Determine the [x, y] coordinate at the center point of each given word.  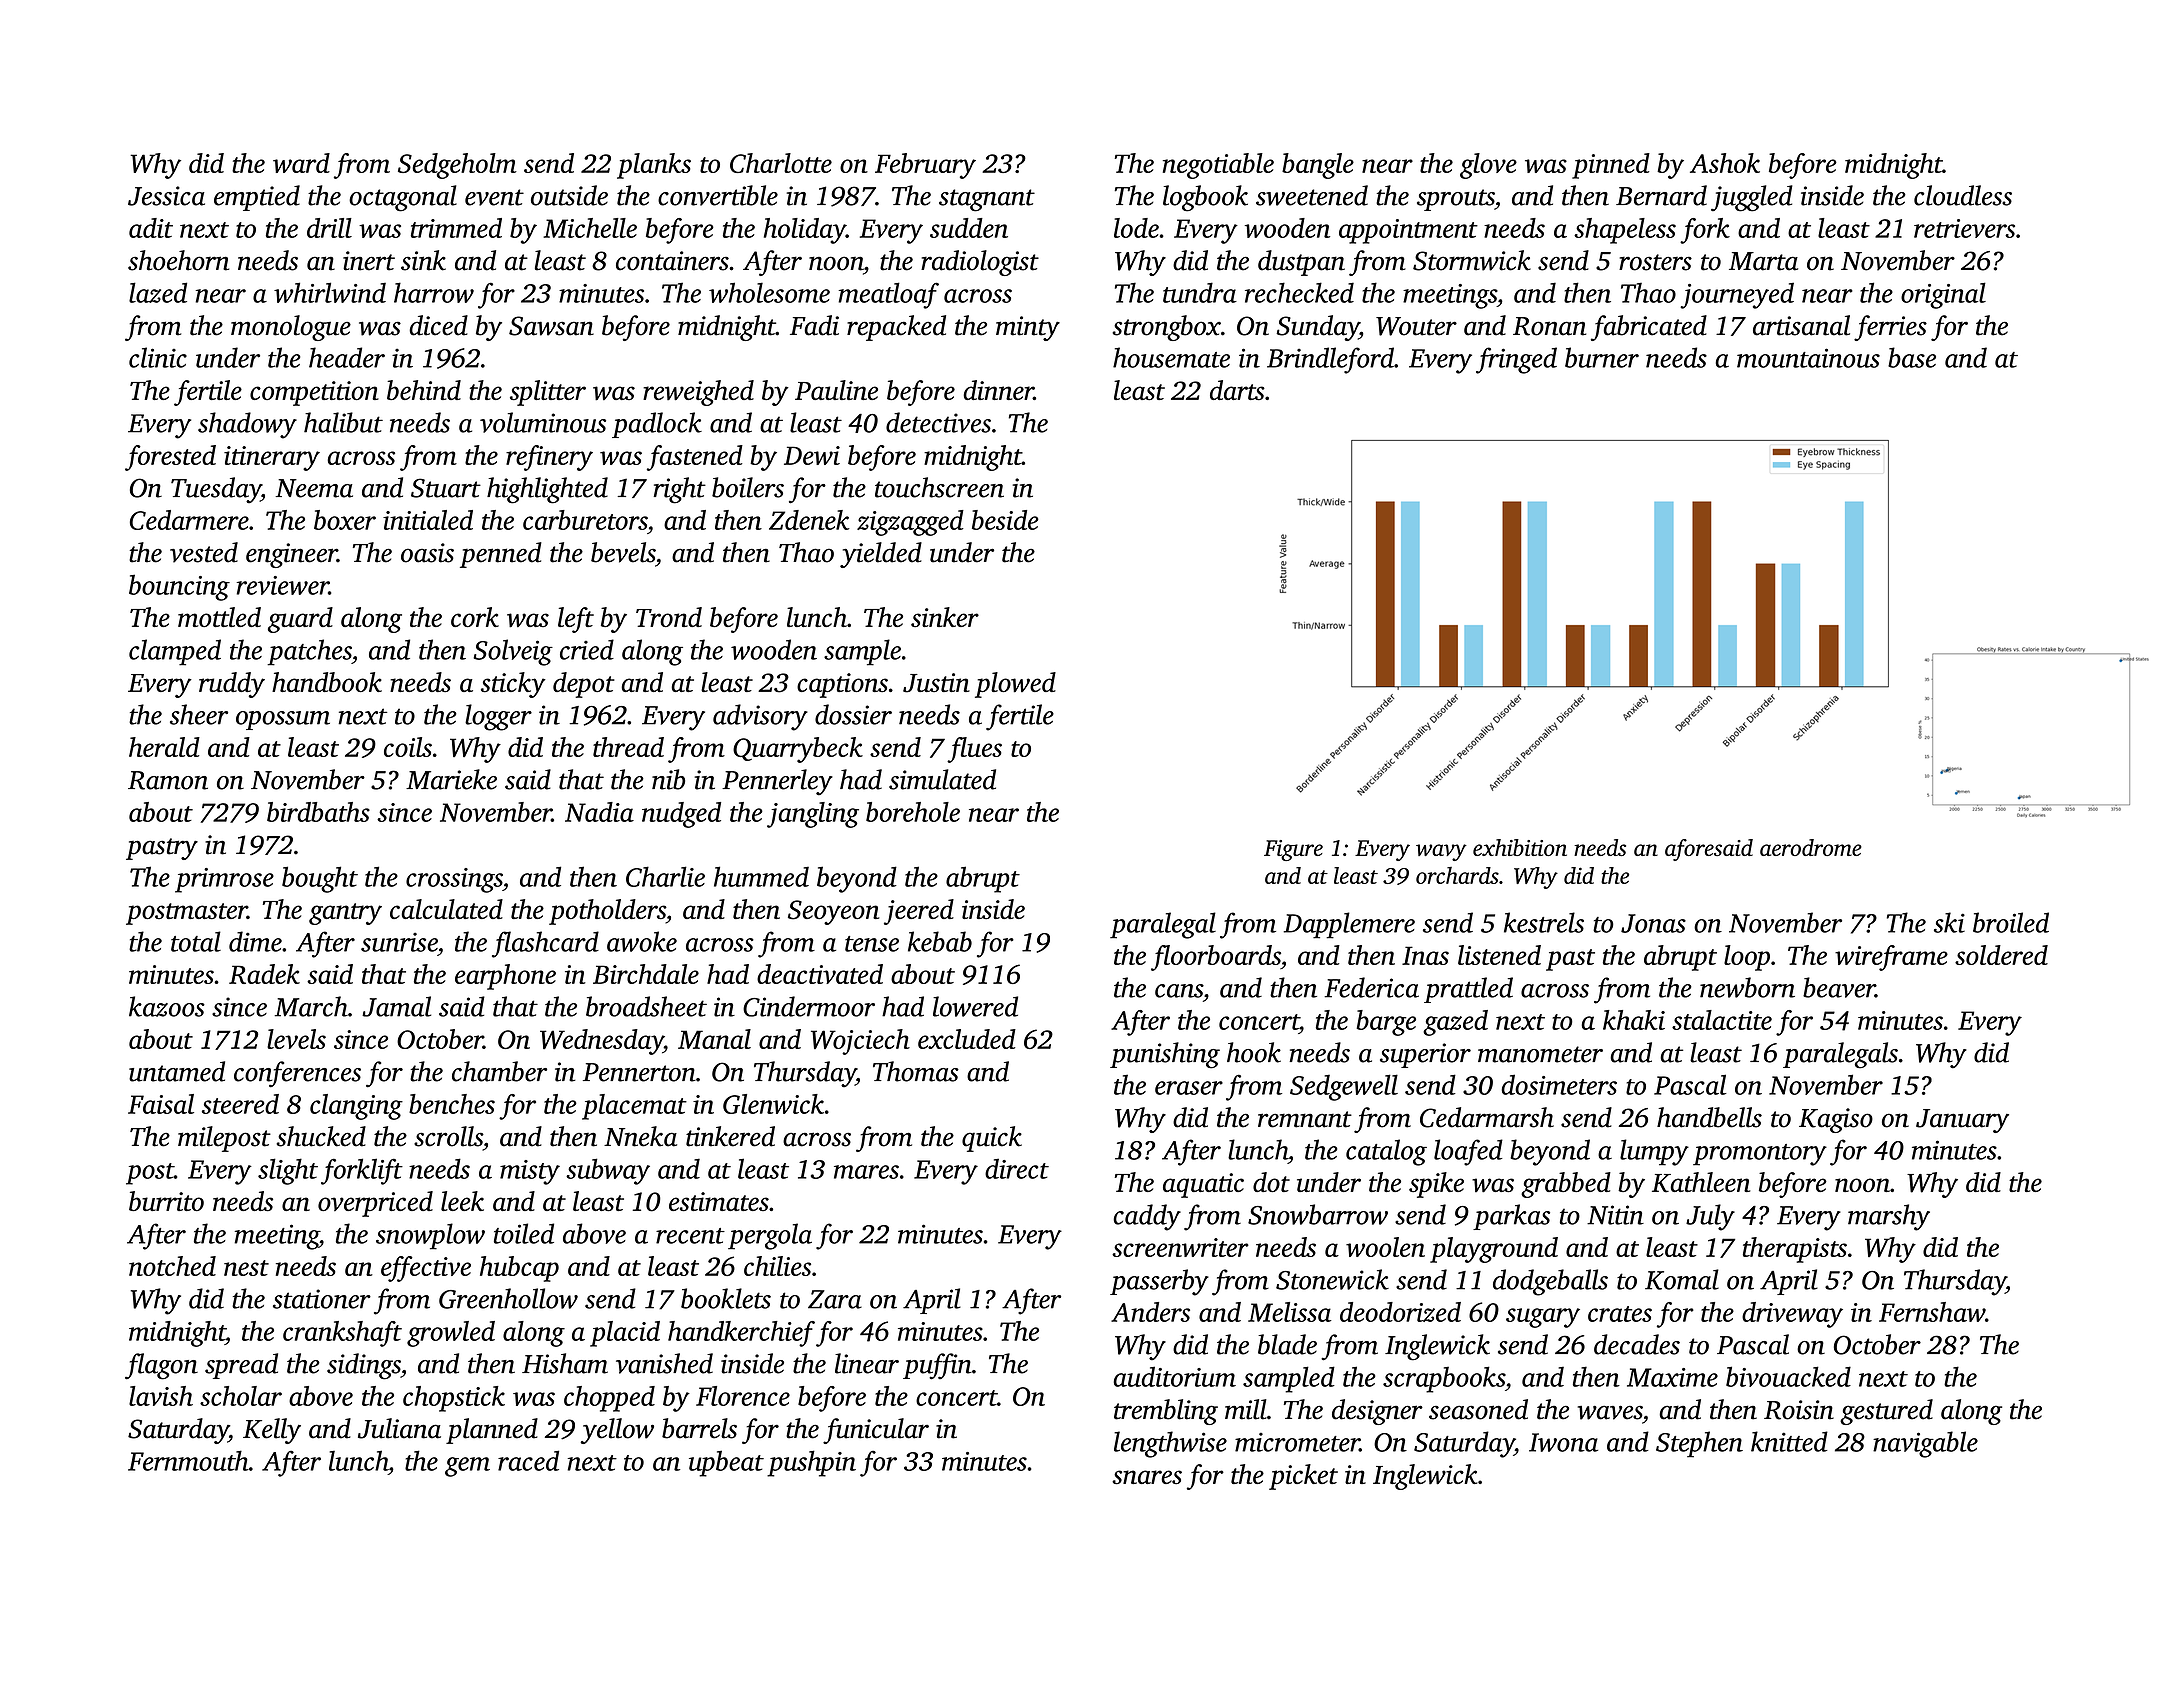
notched [172, 1266]
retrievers [1964, 228]
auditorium [1174, 1376]
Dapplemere [1349, 925]
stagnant [987, 200]
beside [1005, 520]
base [1912, 357]
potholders [607, 912]
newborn [1747, 987]
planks [654, 166]
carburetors [585, 520]
